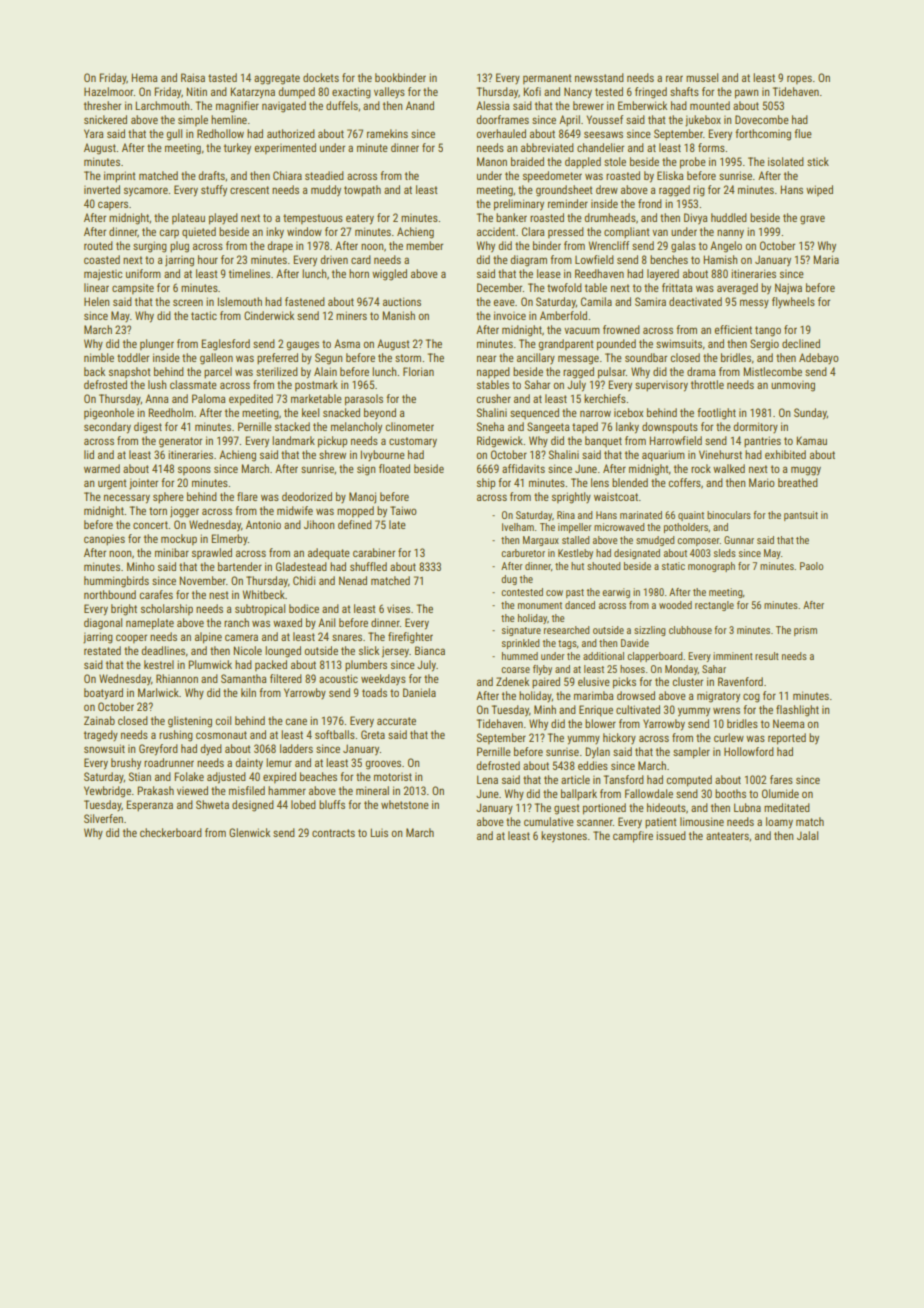 The width and height of the screenshot is (924, 1308). What do you see at coordinates (801, 343) in the screenshot?
I see `declined` at bounding box center [801, 343].
